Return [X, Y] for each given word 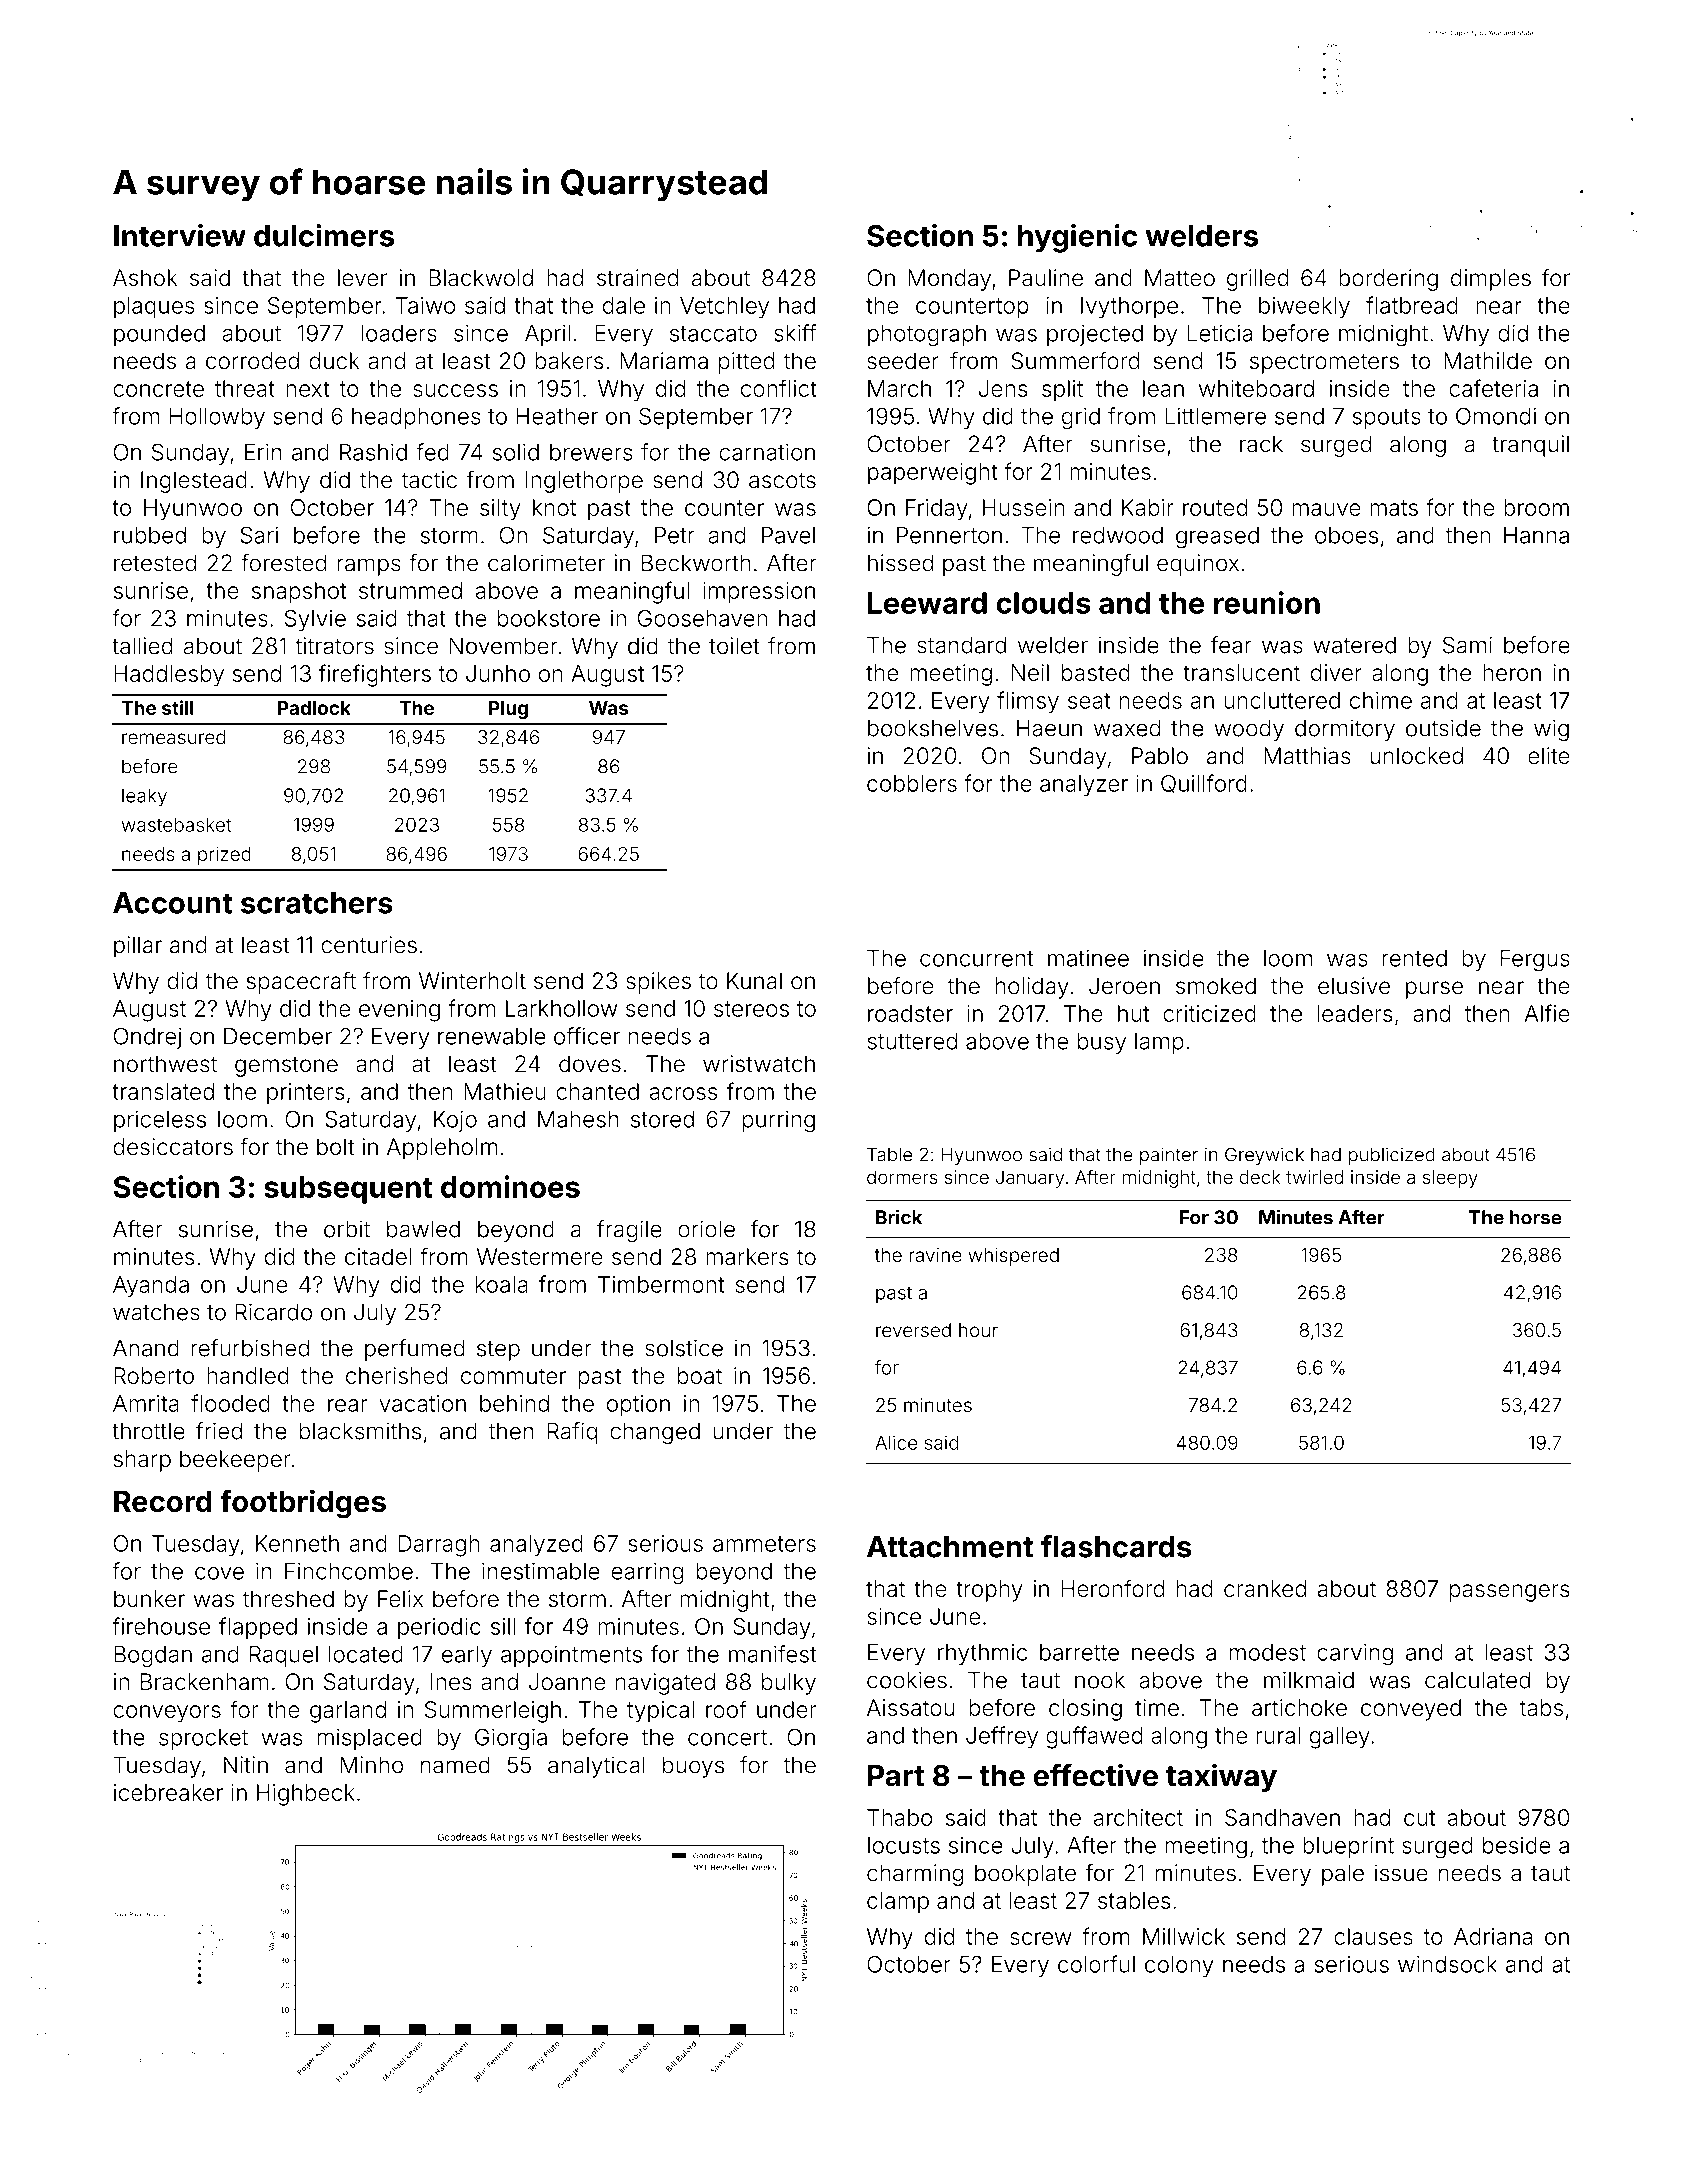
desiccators [173, 1147]
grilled [1258, 280]
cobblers [912, 783]
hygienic [1077, 238]
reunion [1267, 602]
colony [1179, 1966]
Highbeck [306, 1795]
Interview [180, 235]
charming [915, 1875]
